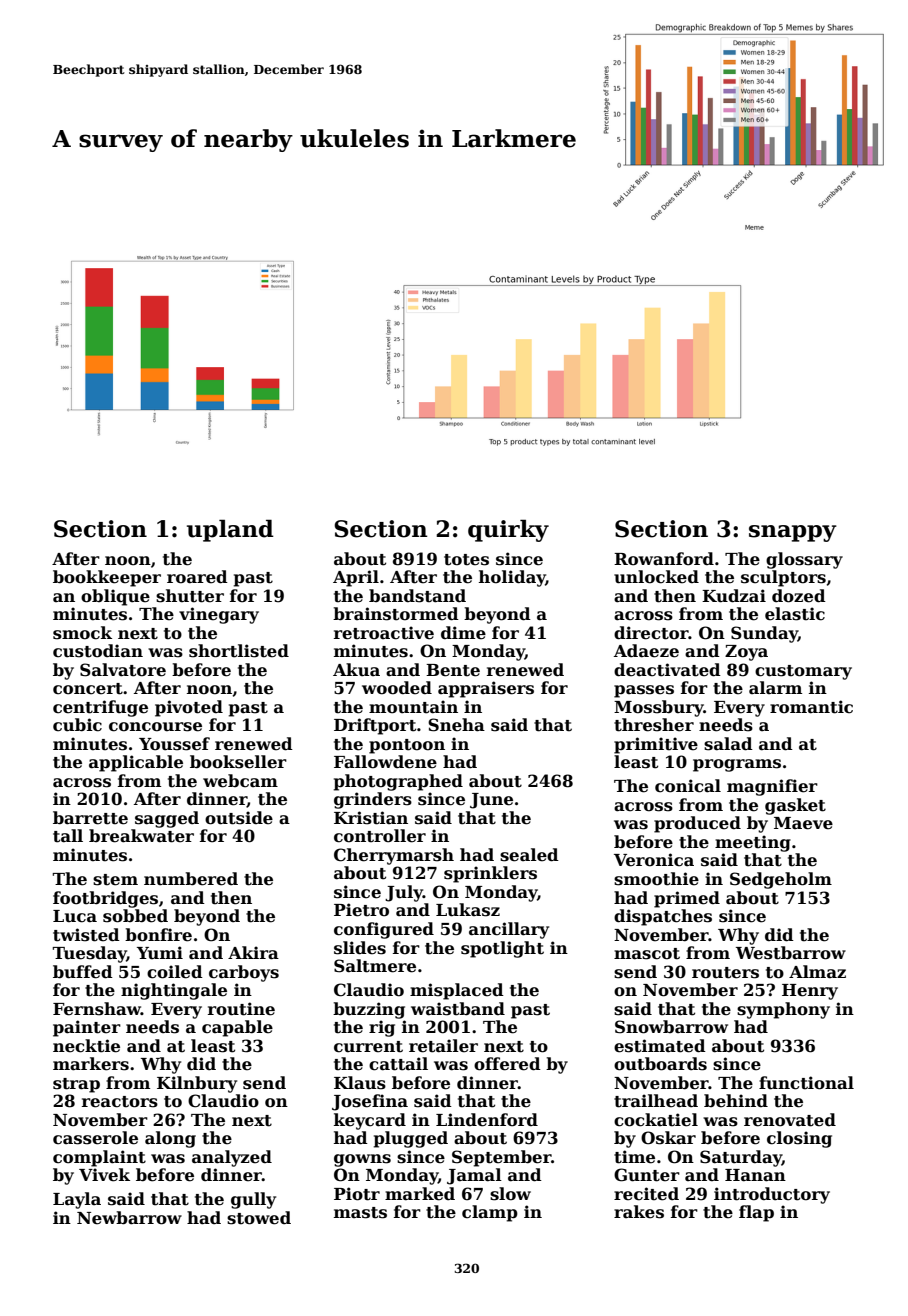 This screenshot has width=908, height=1316. I want to click on Fernshaw, so click(97, 1009).
